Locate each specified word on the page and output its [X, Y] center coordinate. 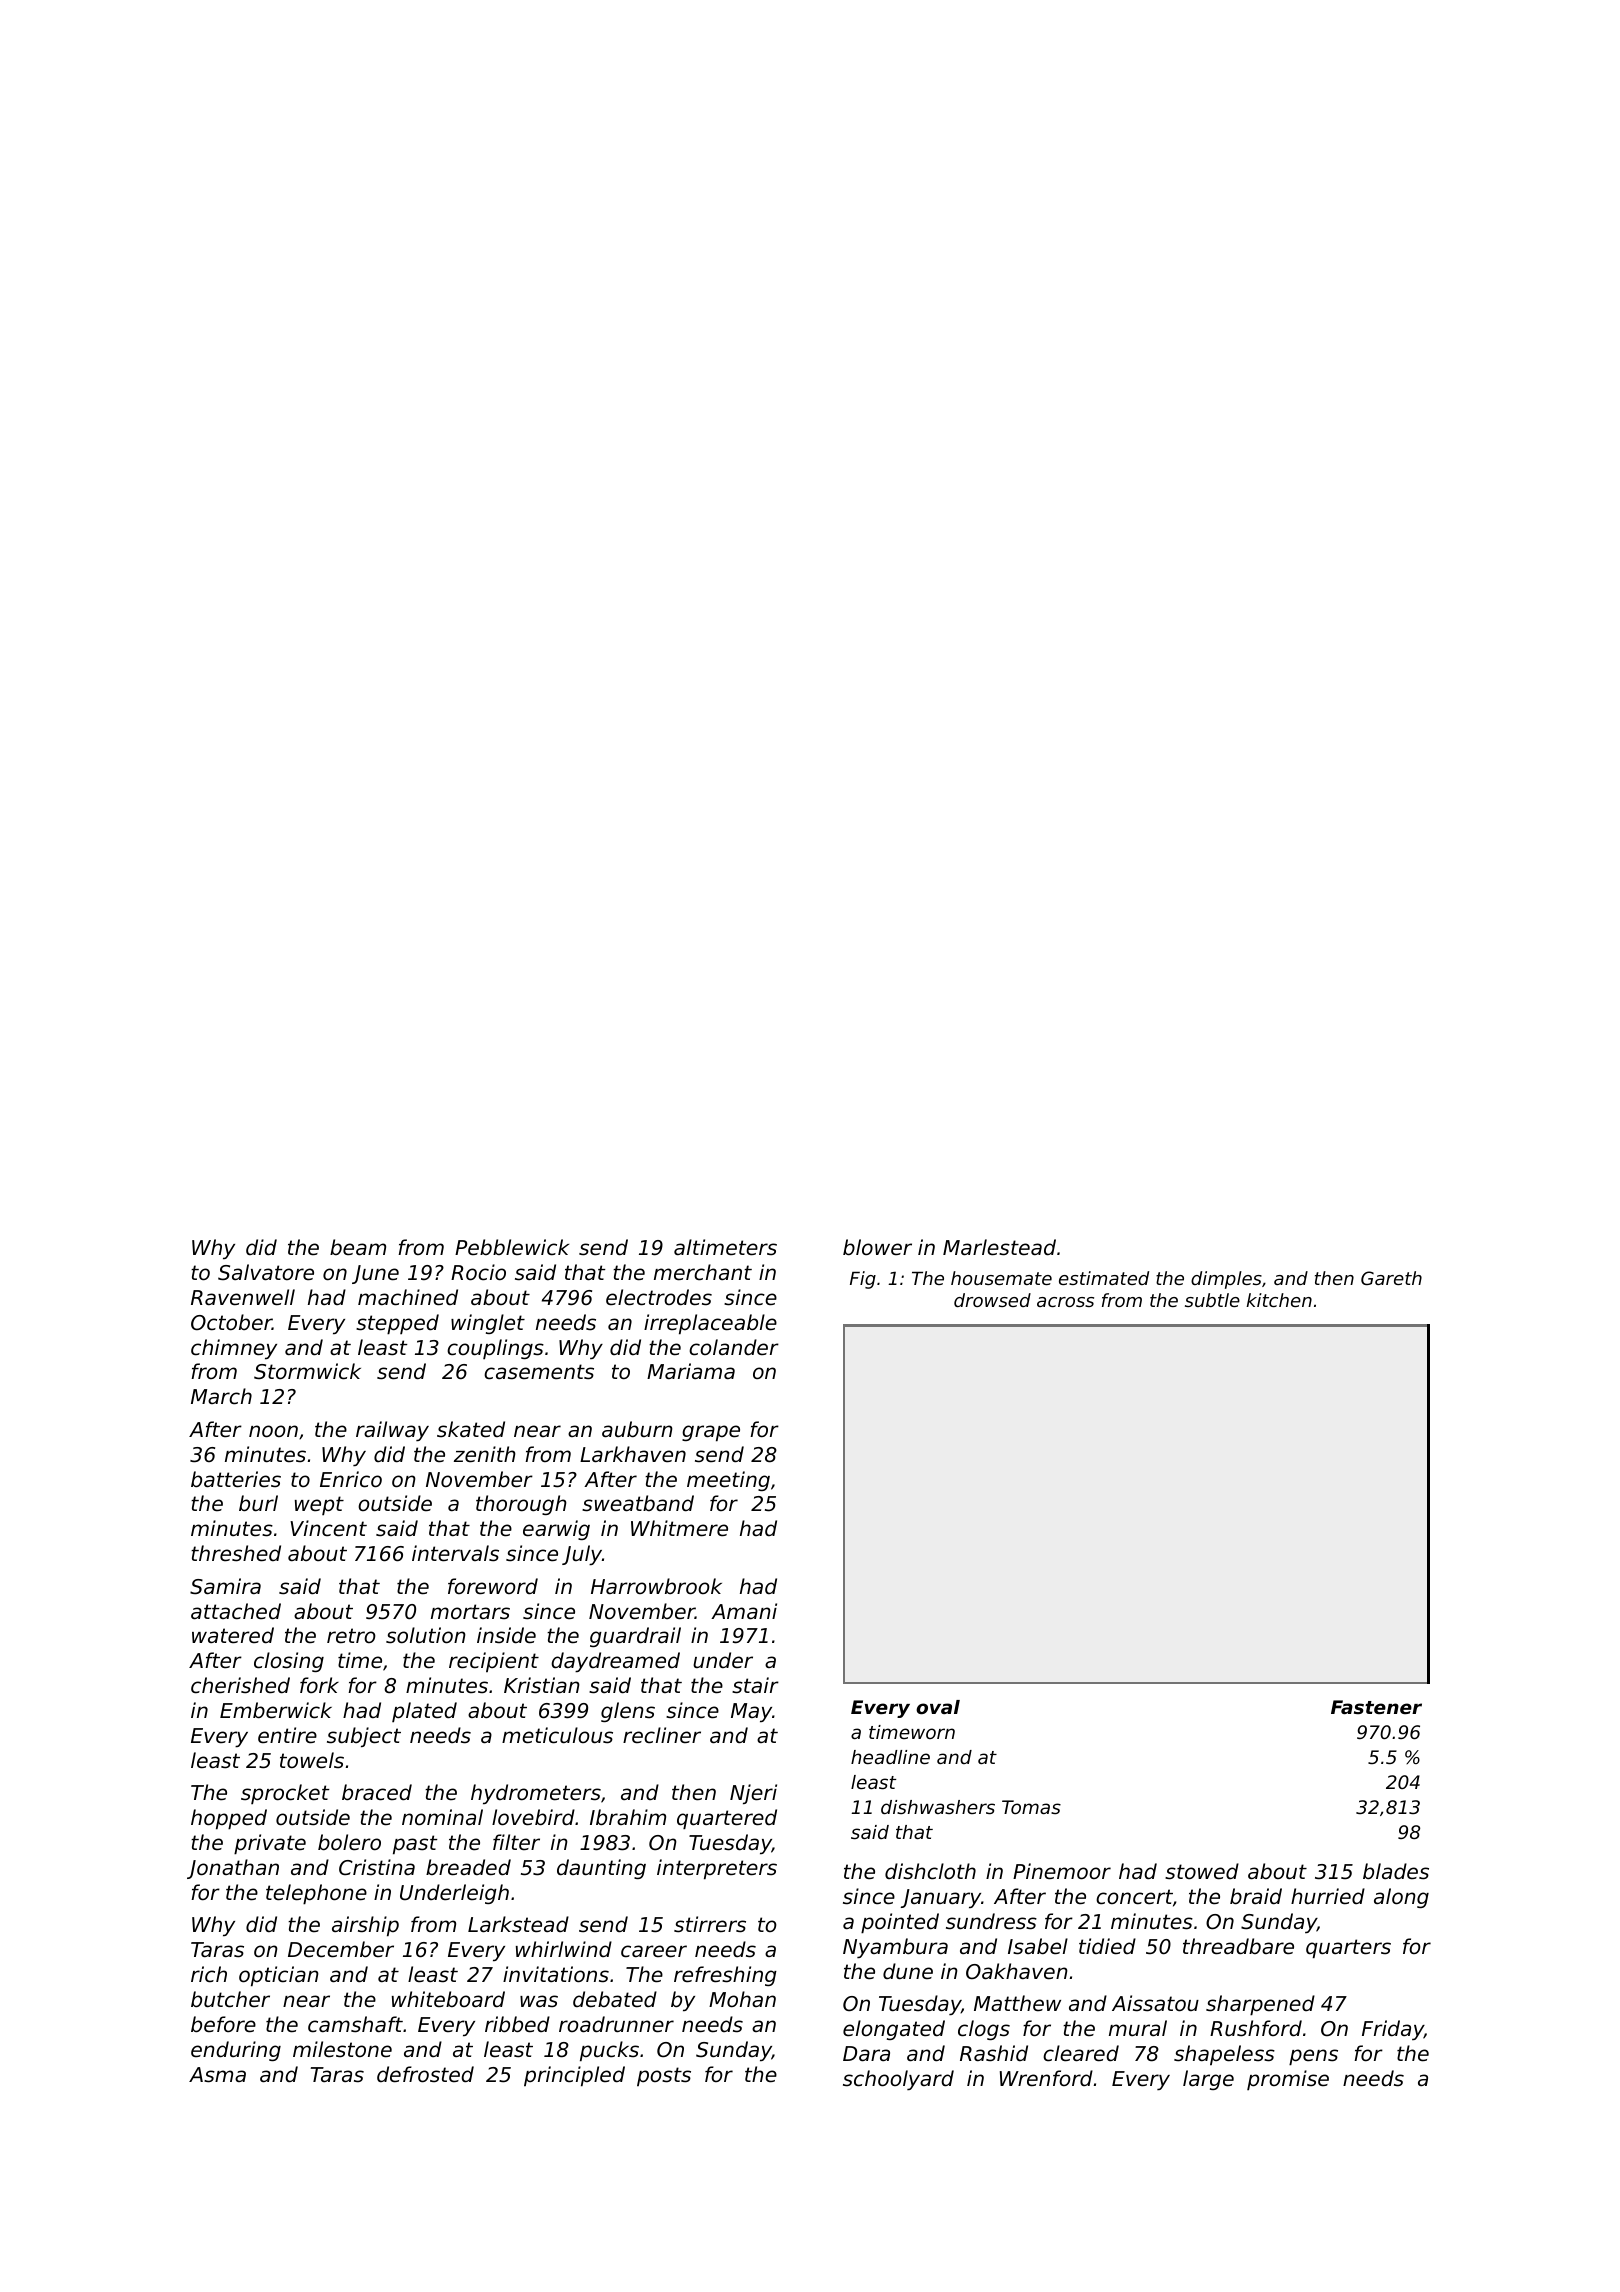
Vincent [328, 1528]
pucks [609, 2051]
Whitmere [679, 1528]
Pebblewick [512, 1247]
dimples [1226, 1280]
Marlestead [999, 1247]
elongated [894, 2030]
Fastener [1376, 1707]
